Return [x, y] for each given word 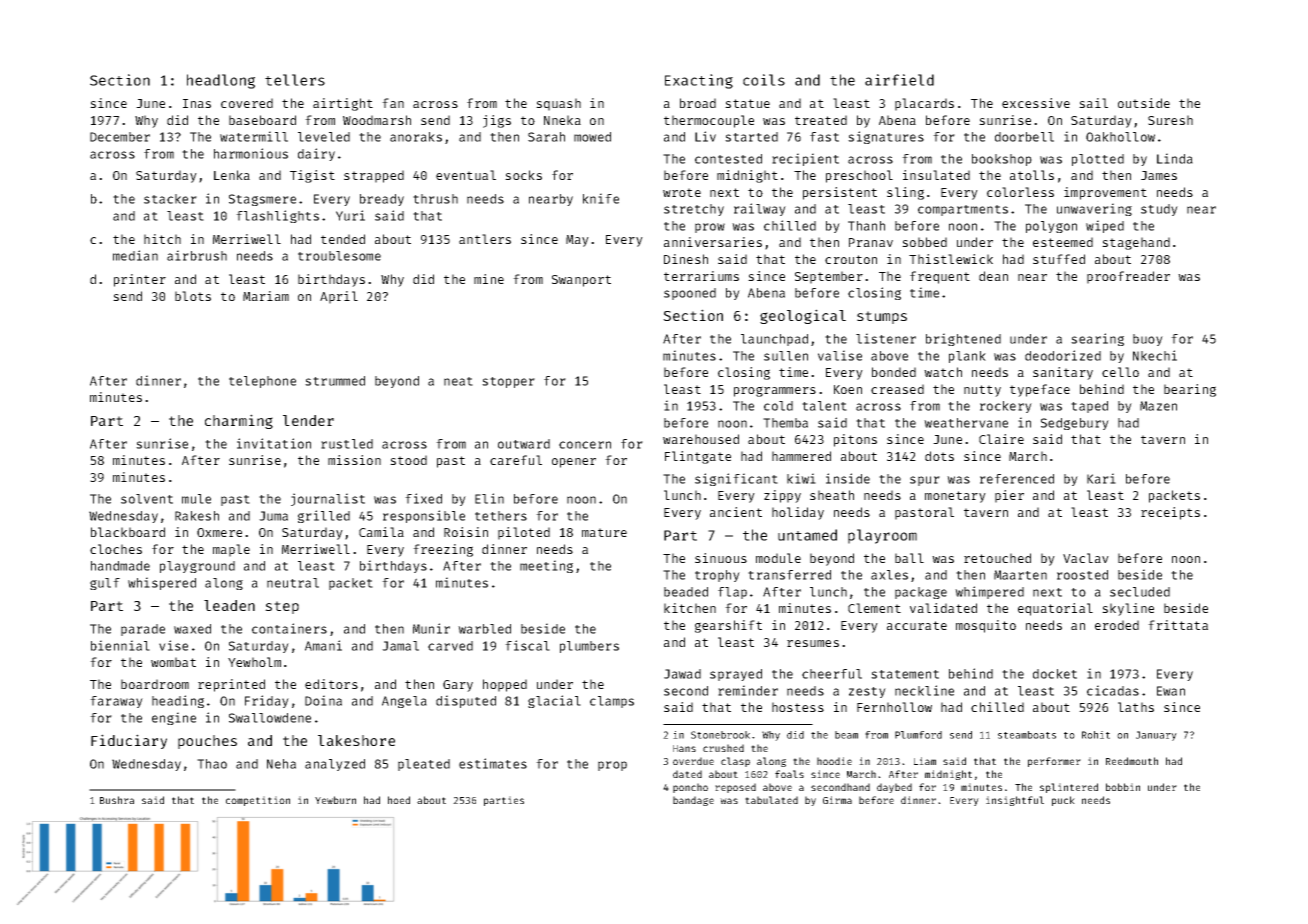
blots [193, 296]
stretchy [694, 210]
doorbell [1024, 137]
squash [558, 104]
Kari [1101, 478]
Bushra [117, 800]
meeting [546, 566]
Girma [837, 800]
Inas [197, 103]
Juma [273, 516]
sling [905, 193]
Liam [925, 761]
